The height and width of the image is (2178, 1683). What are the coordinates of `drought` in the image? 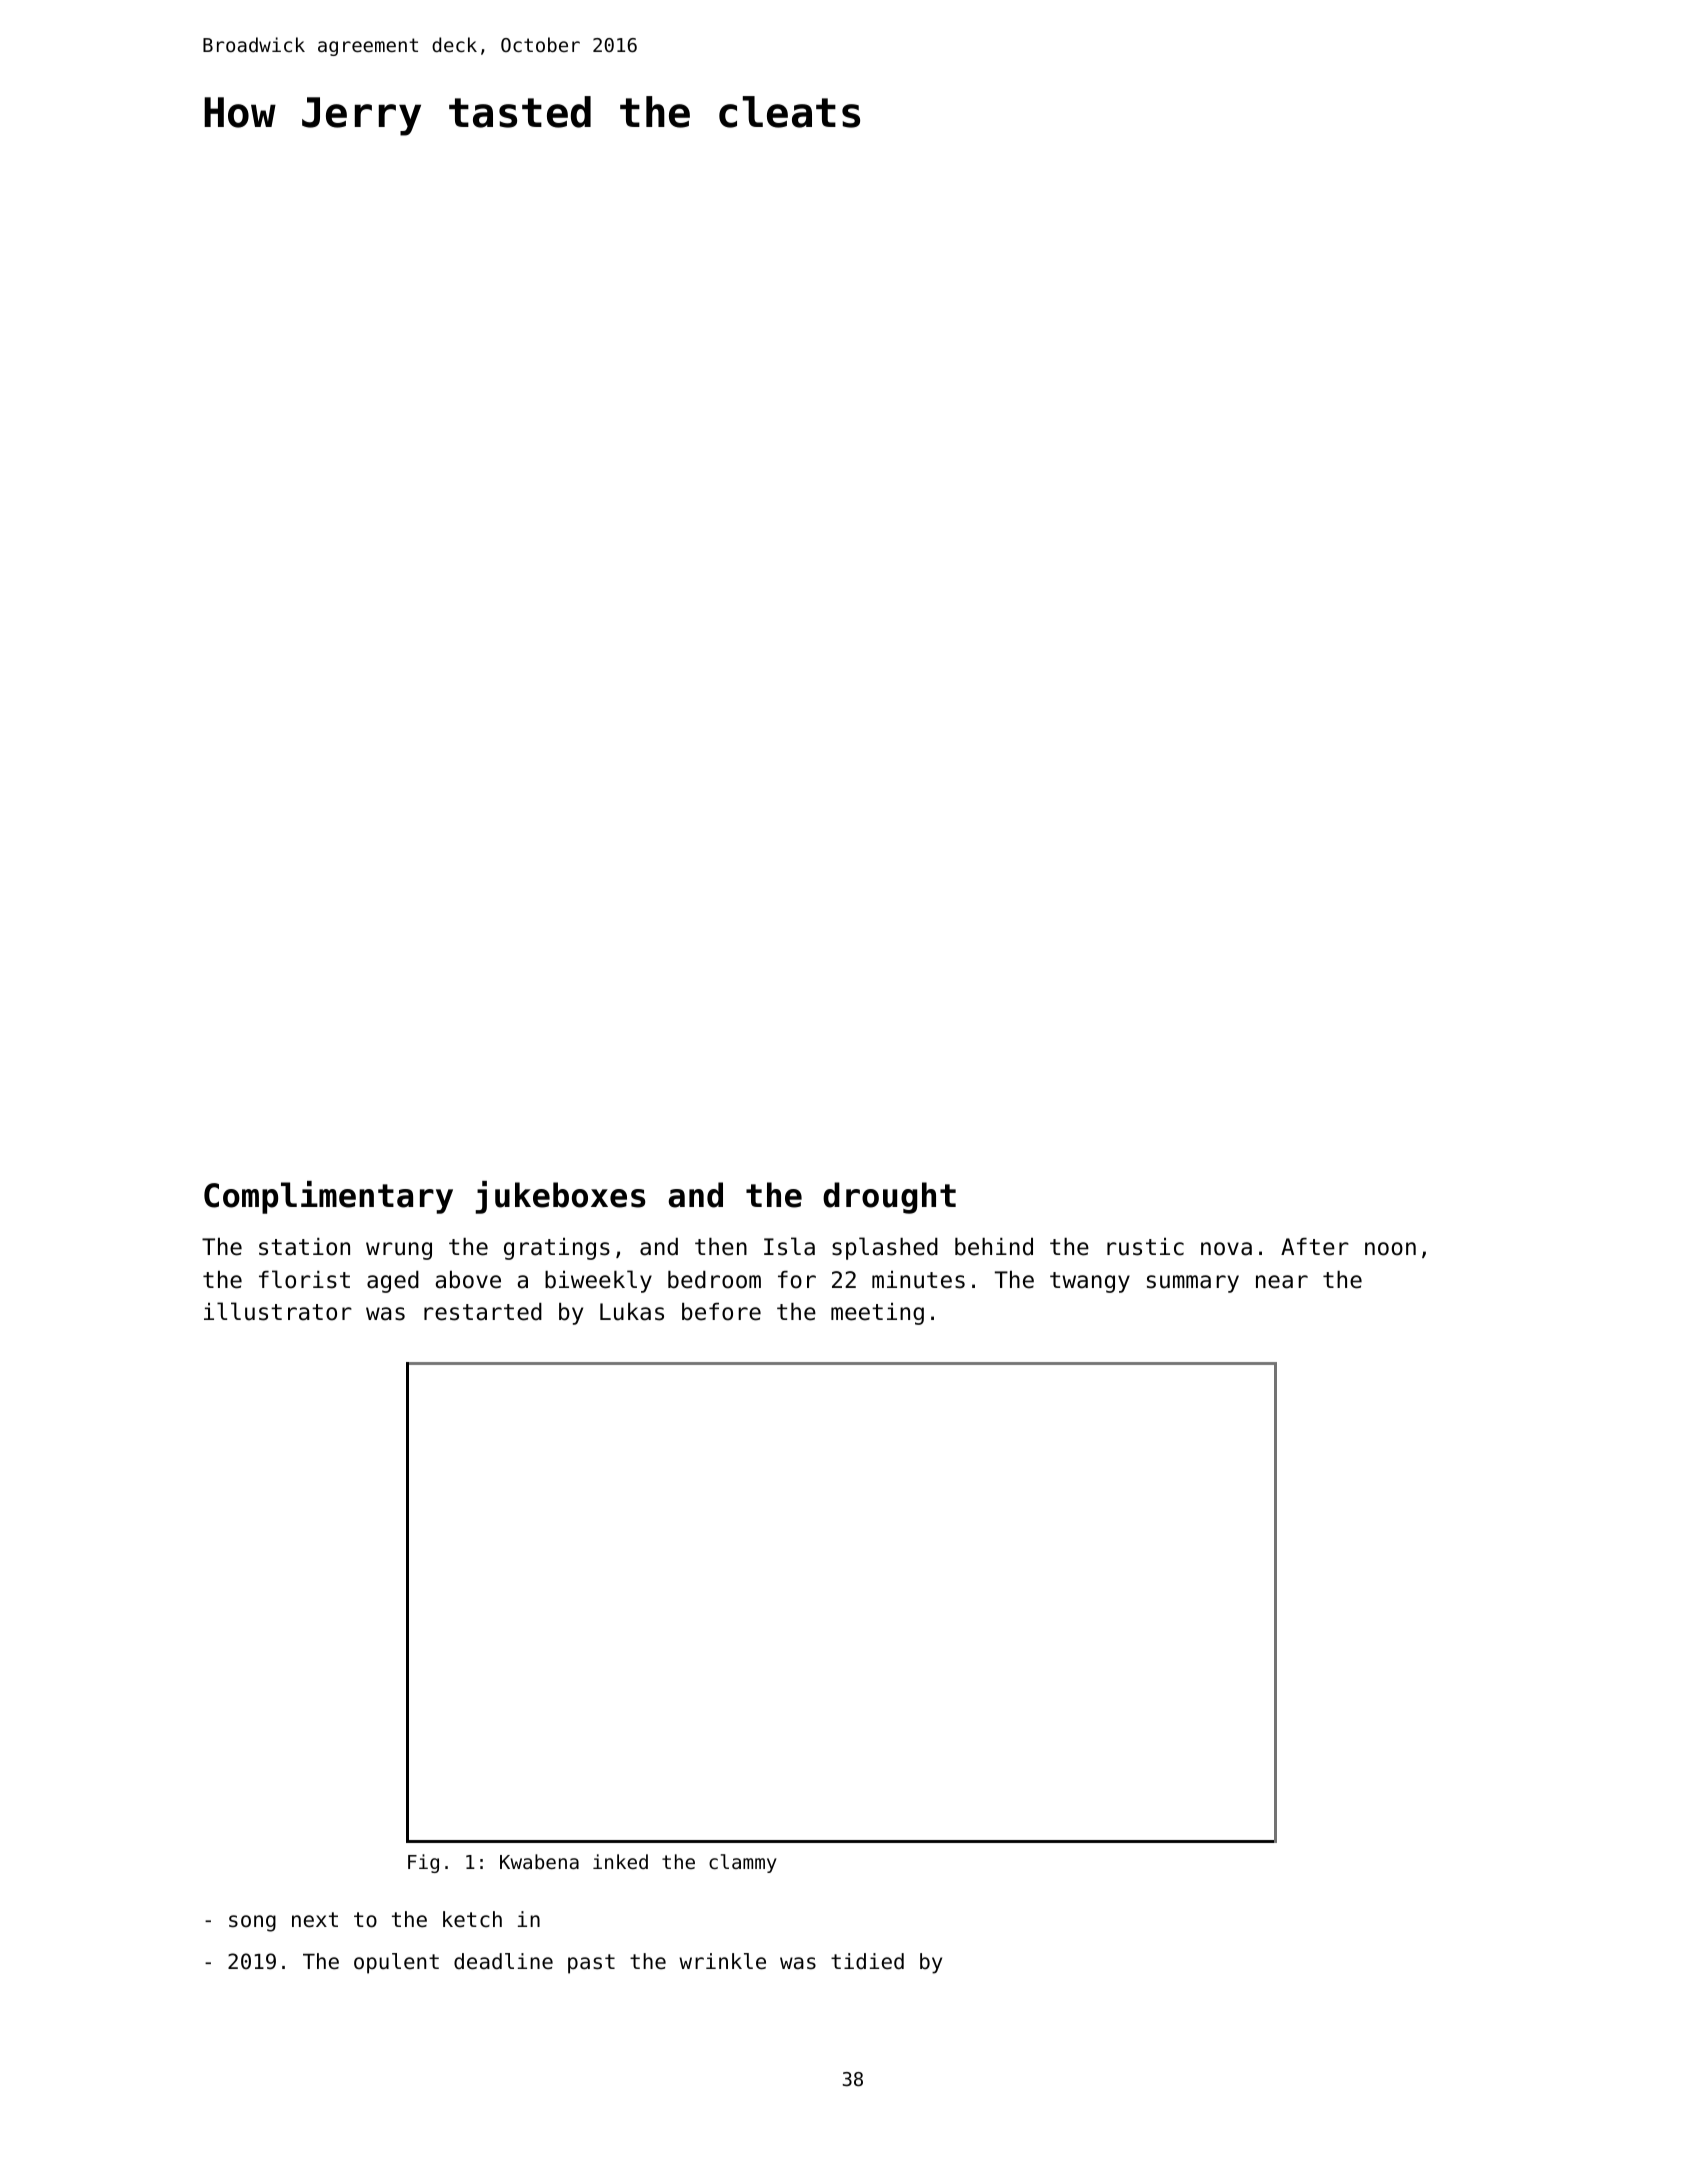 It's located at (889, 1198).
